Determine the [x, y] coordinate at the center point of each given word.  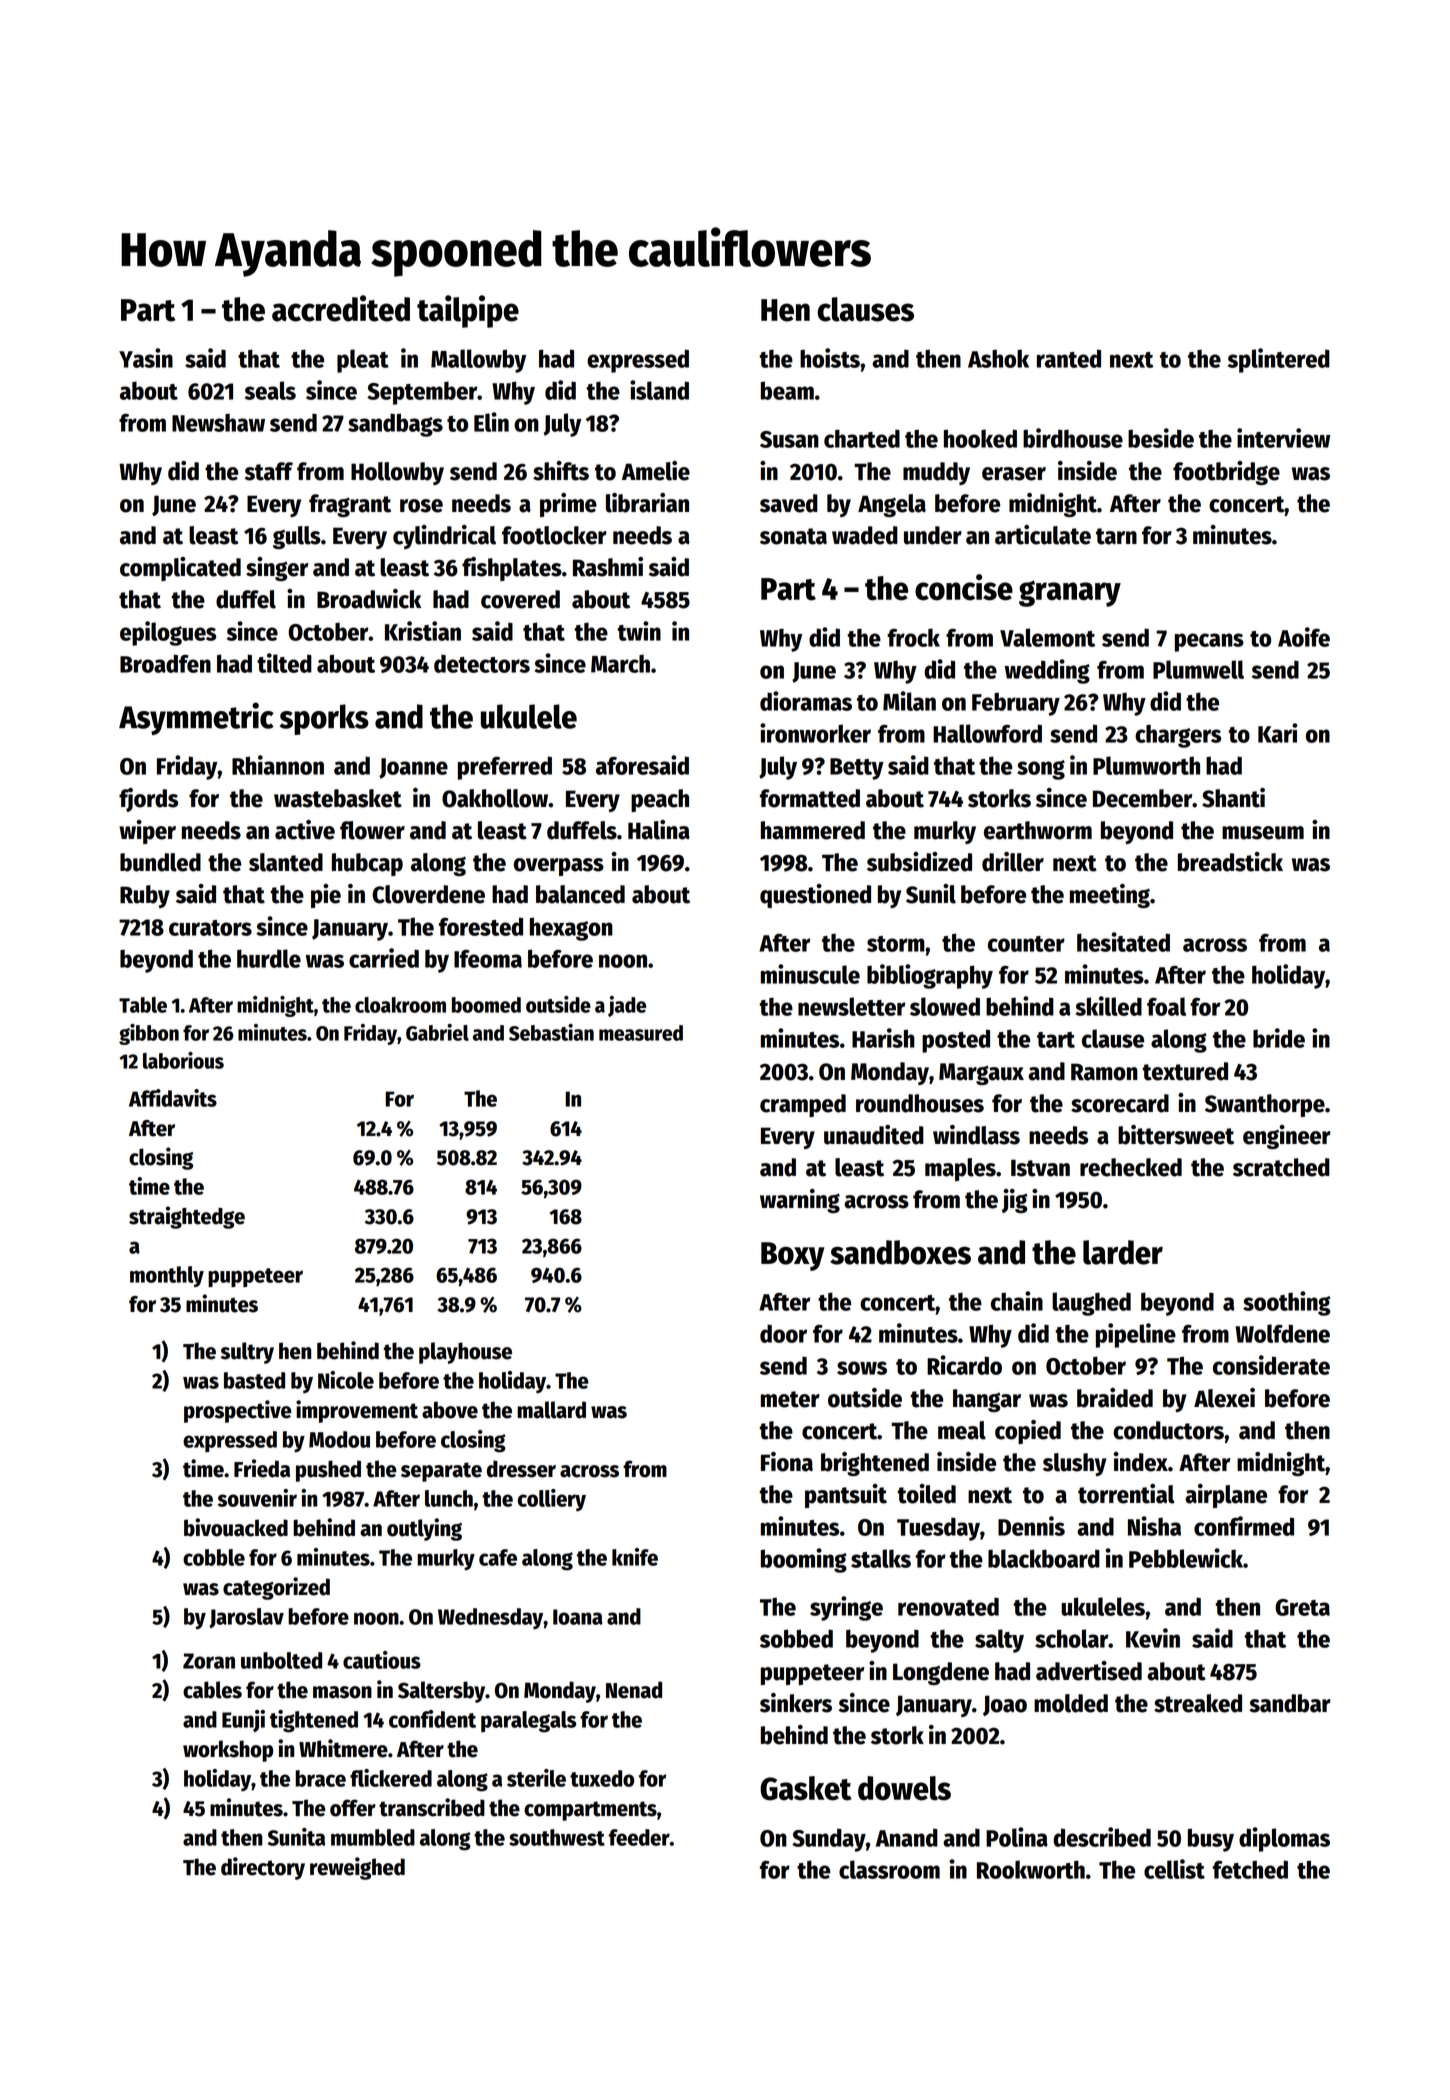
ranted [1069, 358]
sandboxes [900, 1252]
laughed [1091, 1304]
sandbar [1290, 1703]
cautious [382, 1660]
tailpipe [468, 311]
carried [384, 958]
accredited [341, 308]
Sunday [829, 1840]
